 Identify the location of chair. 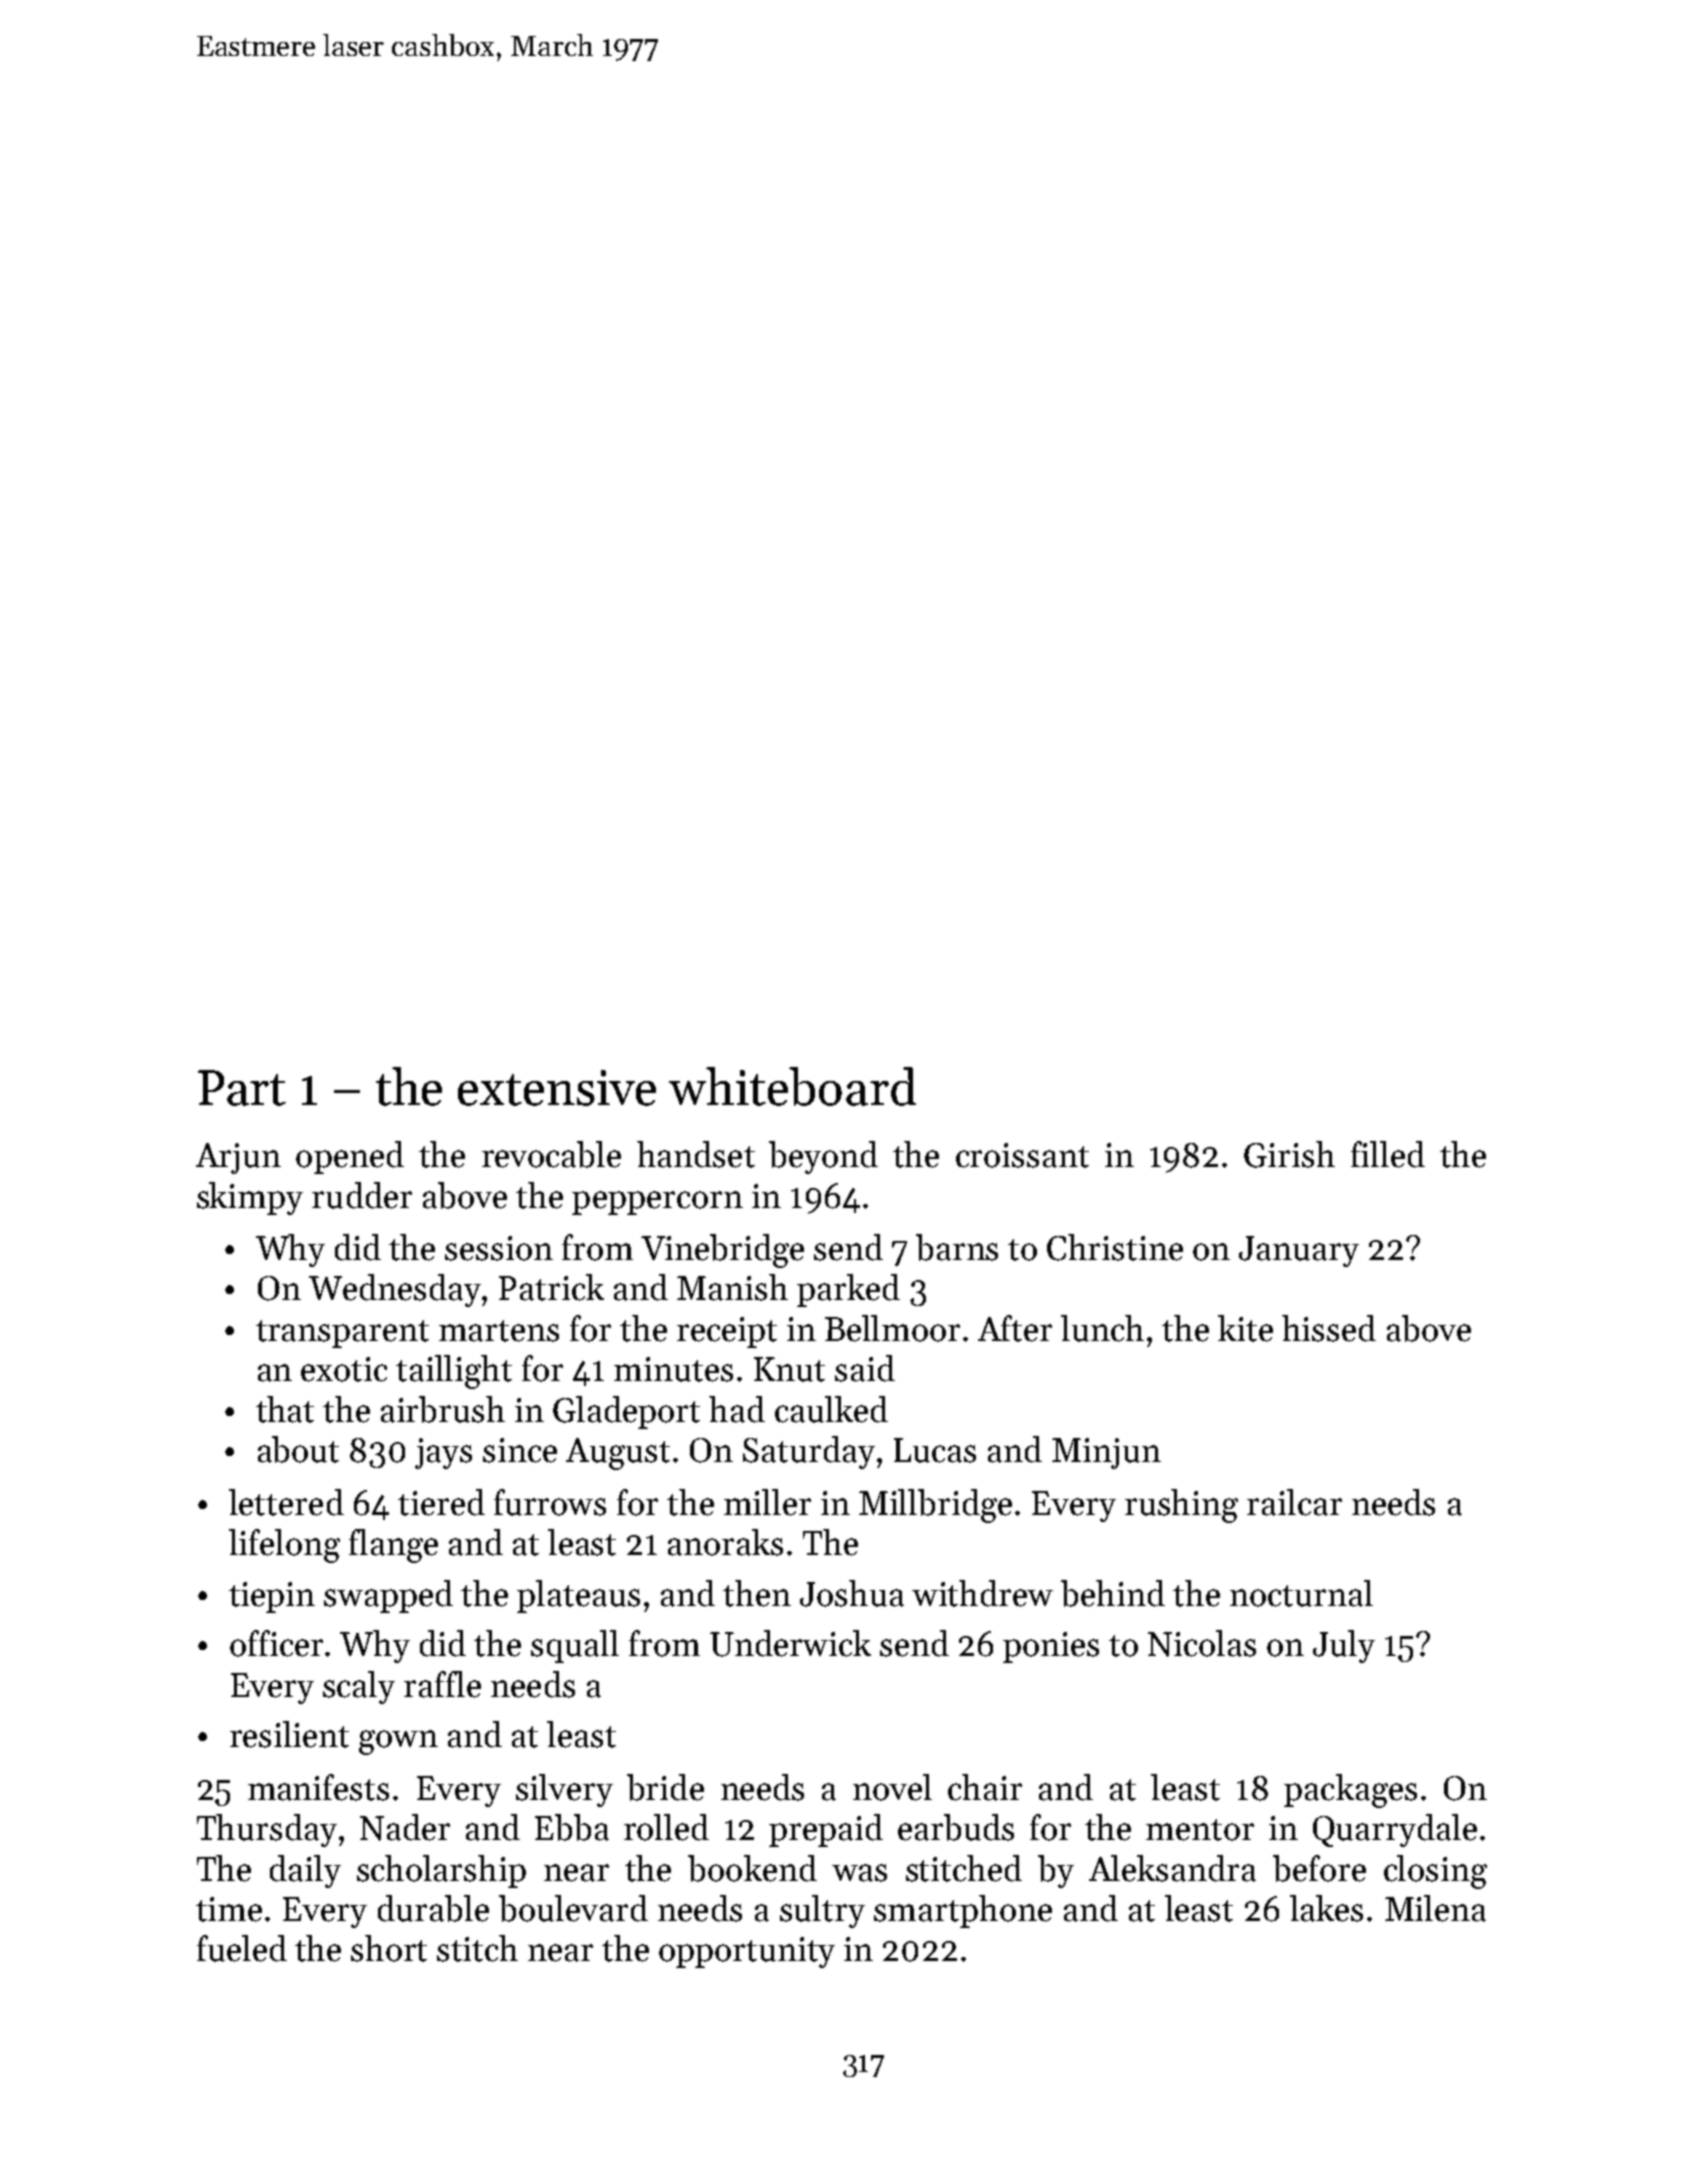
(985, 1787).
